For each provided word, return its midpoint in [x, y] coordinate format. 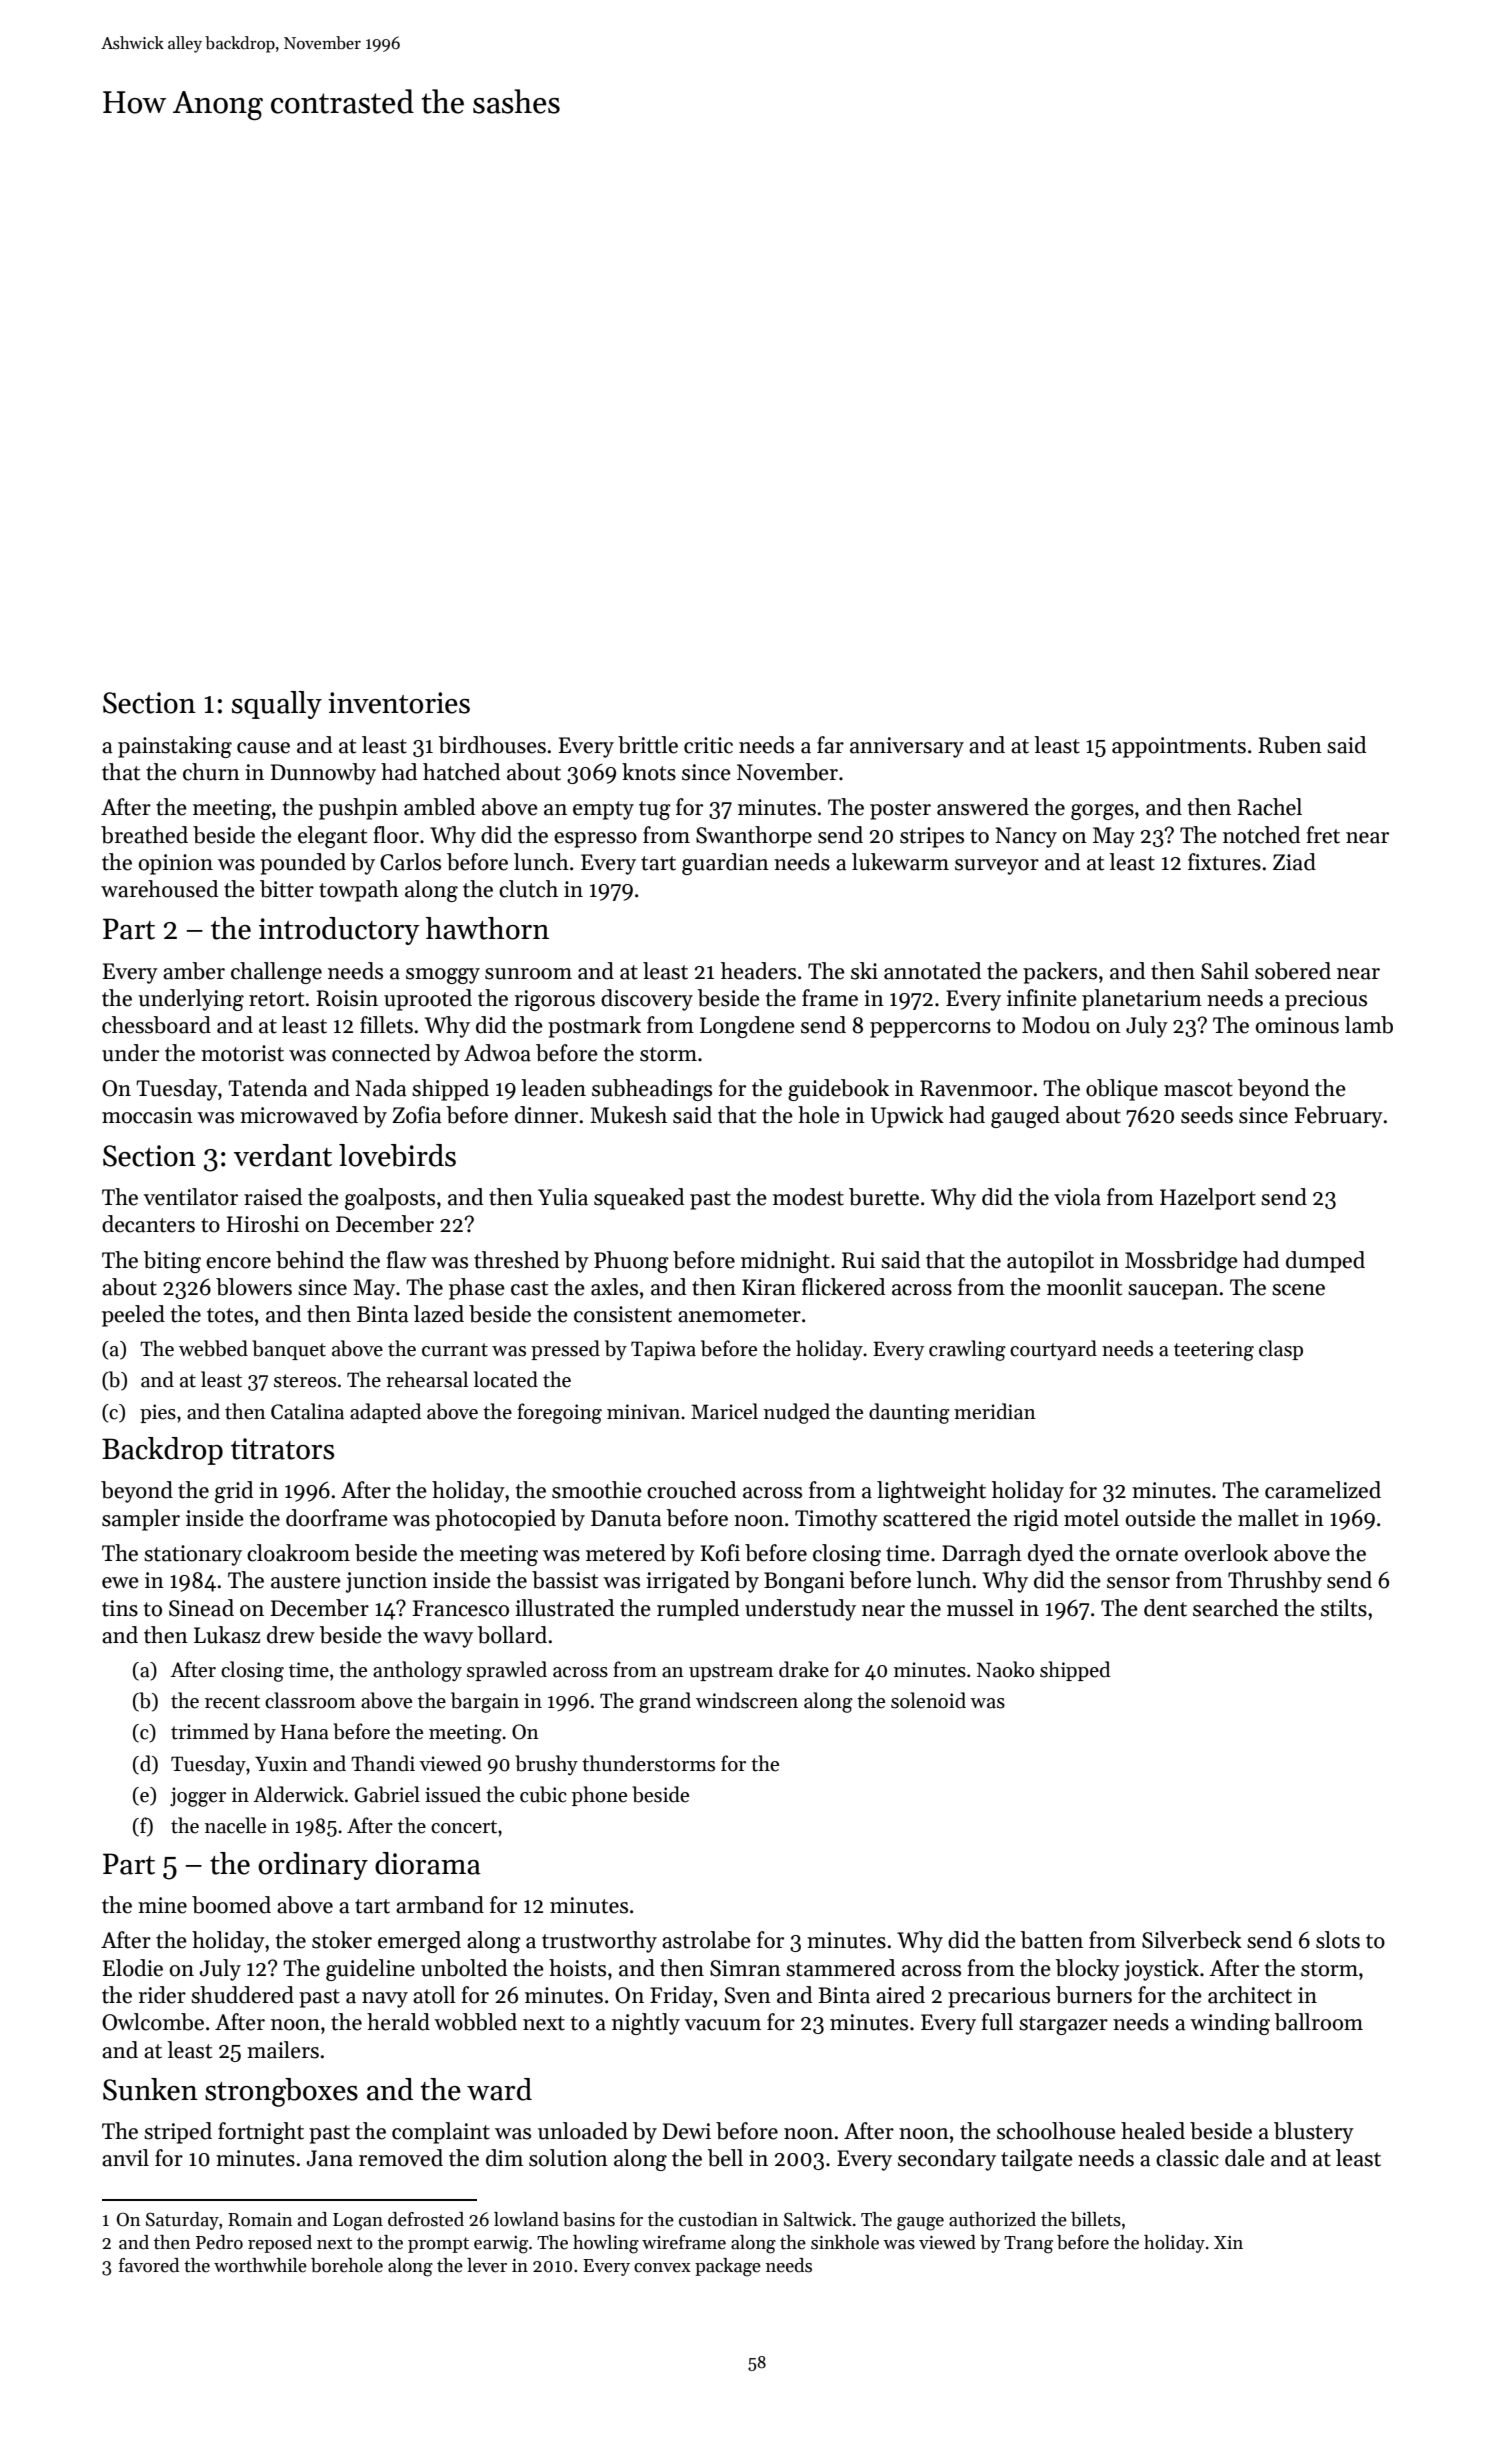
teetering [1214, 1351]
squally [277, 705]
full [997, 2022]
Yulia [563, 1197]
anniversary [907, 747]
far [830, 745]
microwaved [299, 1115]
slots [1338, 1940]
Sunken [150, 2089]
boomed [231, 1905]
